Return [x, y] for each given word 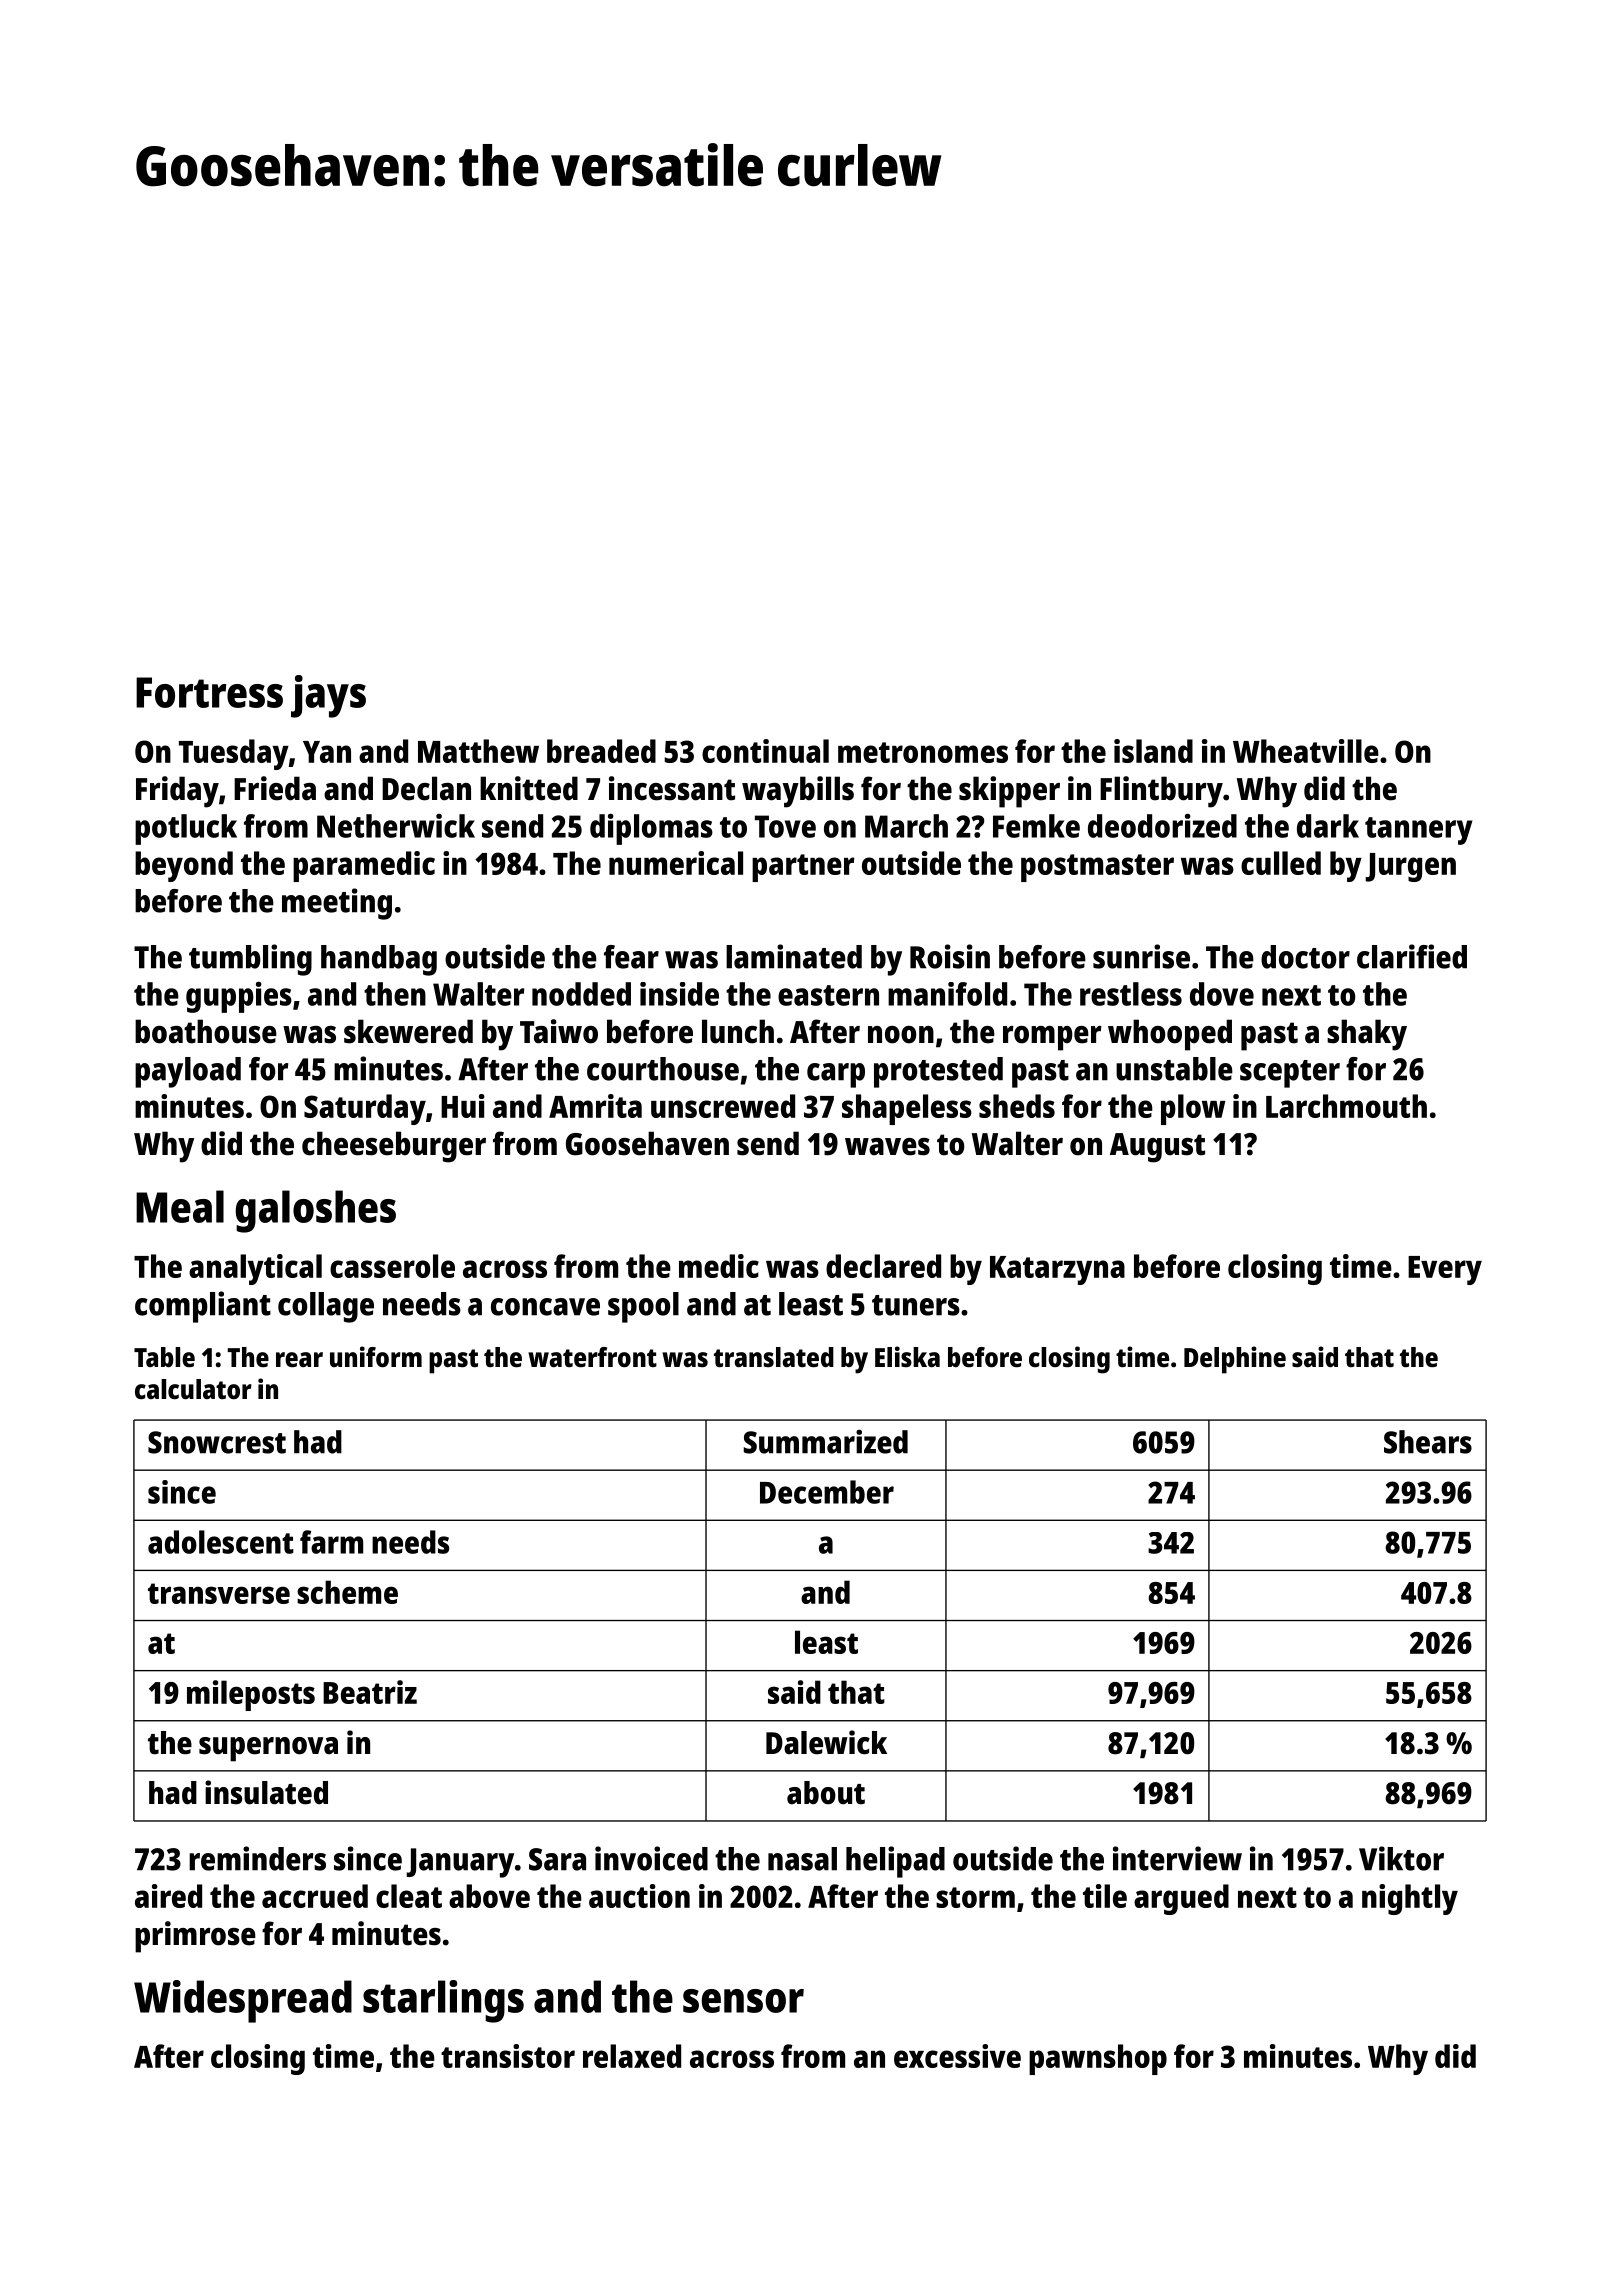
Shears [1428, 1442]
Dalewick [826, 1742]
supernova [268, 1749]
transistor [508, 2056]
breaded [601, 751]
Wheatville [1306, 751]
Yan [327, 752]
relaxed [632, 2056]
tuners [916, 1305]
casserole [392, 1266]
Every [1445, 1270]
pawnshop [1098, 2059]
